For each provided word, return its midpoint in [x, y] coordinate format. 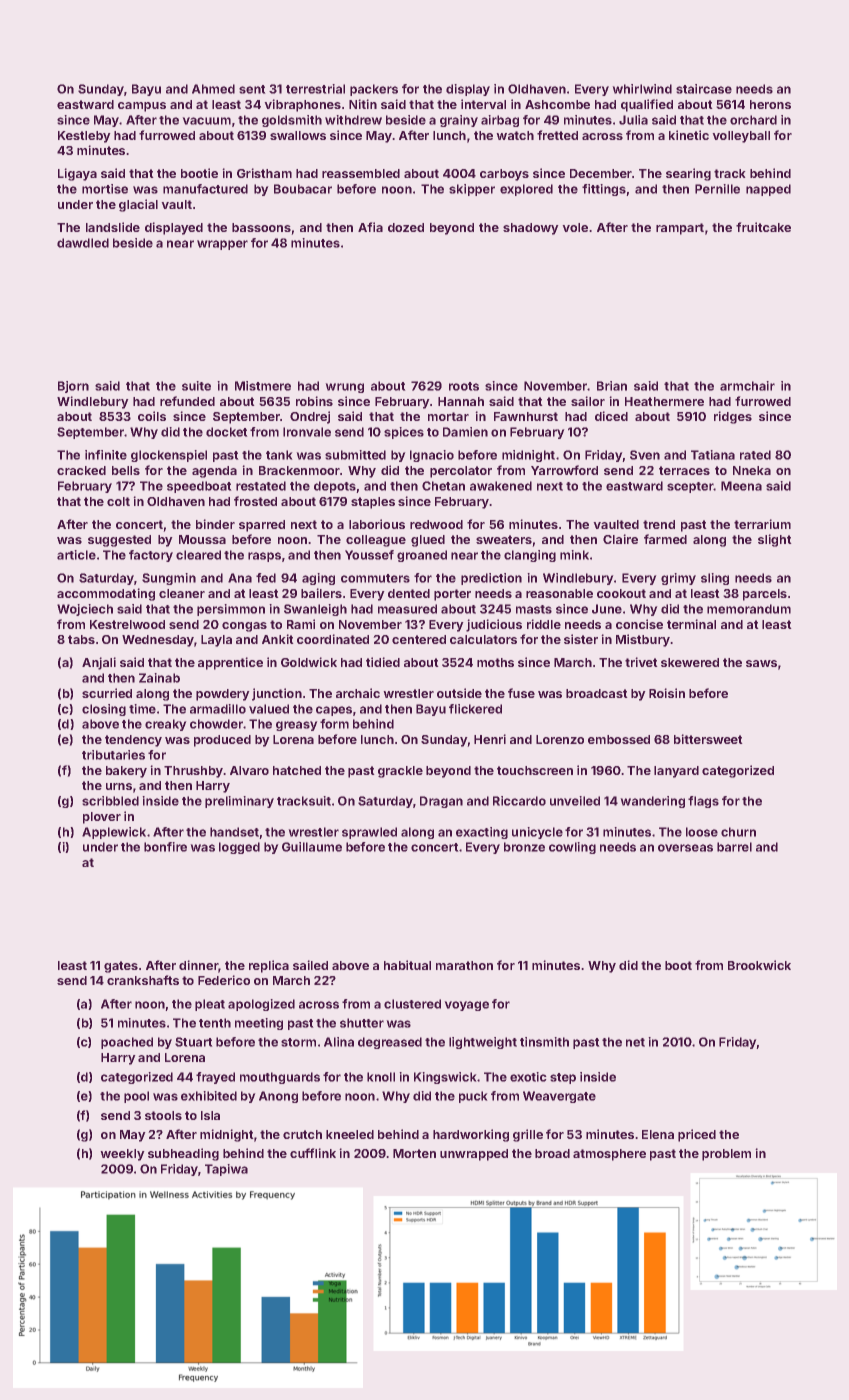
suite [196, 386]
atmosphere [609, 1155]
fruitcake [763, 227]
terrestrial [315, 89]
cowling [572, 848]
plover [102, 818]
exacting [482, 833]
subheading [183, 1154]
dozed [406, 227]
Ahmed [213, 89]
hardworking [471, 1135]
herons [770, 104]
